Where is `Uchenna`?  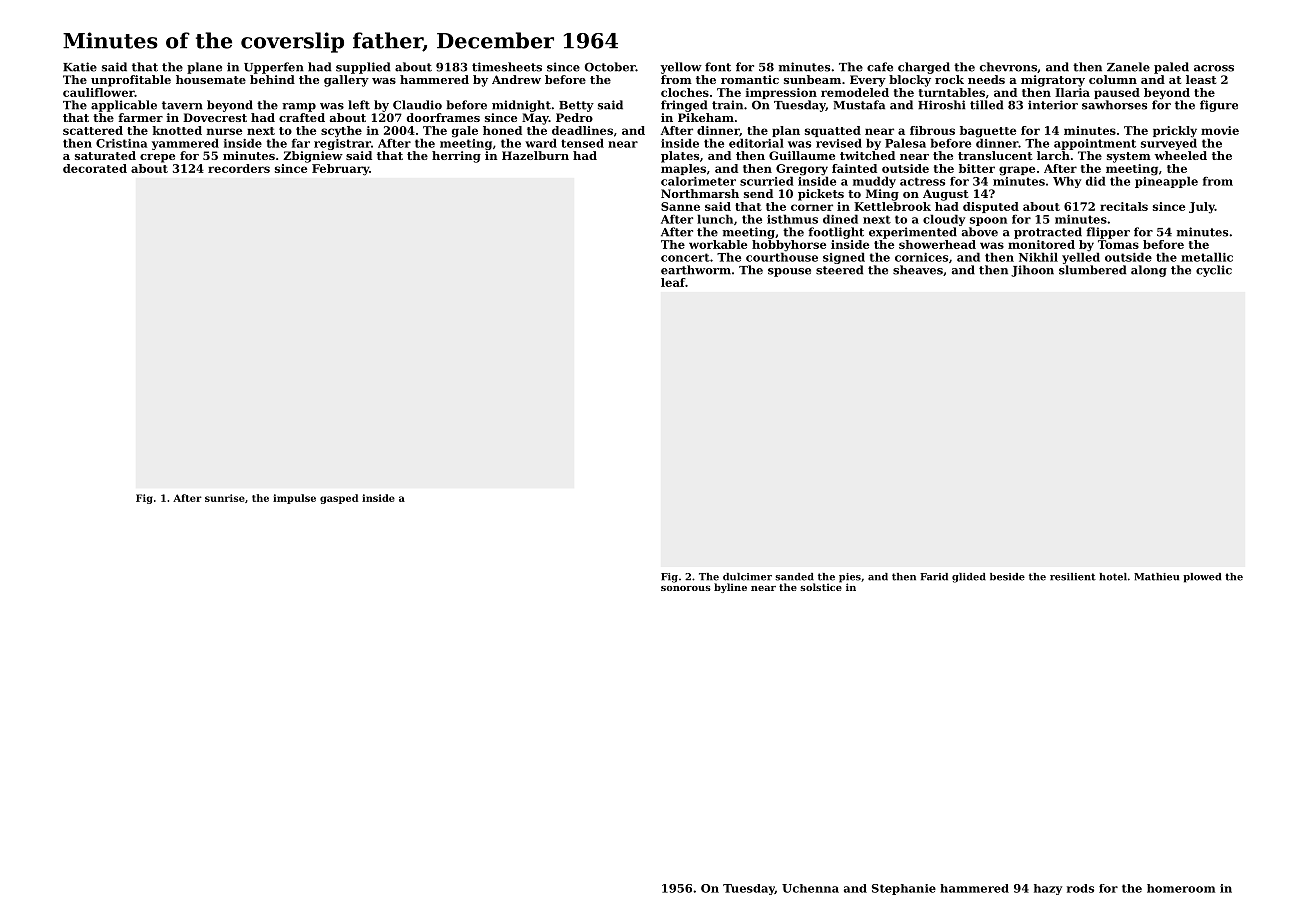
Uchenna is located at coordinates (810, 888).
